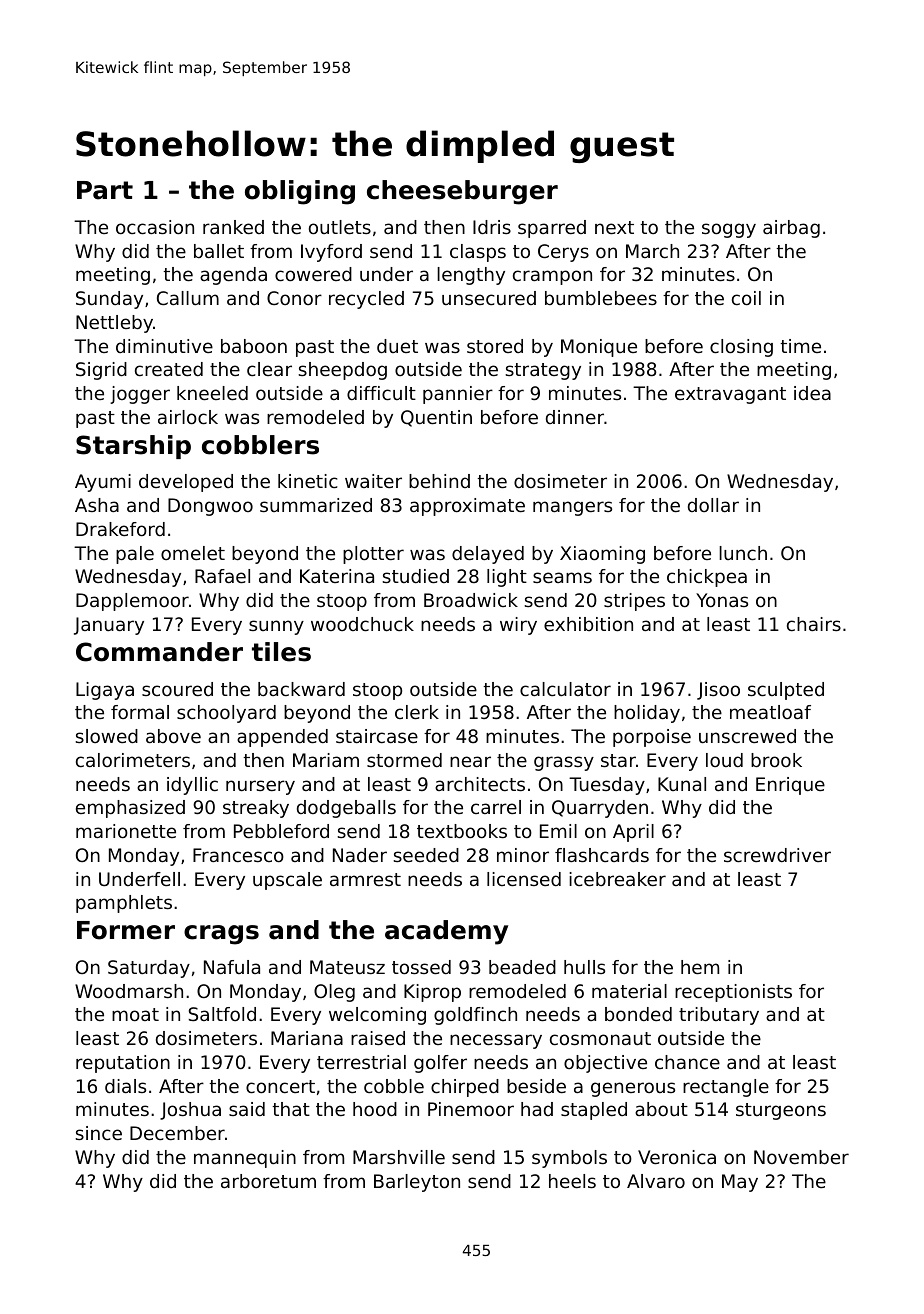 The height and width of the screenshot is (1314, 924). Describe the element at coordinates (155, 227) in the screenshot. I see `occasion` at that location.
